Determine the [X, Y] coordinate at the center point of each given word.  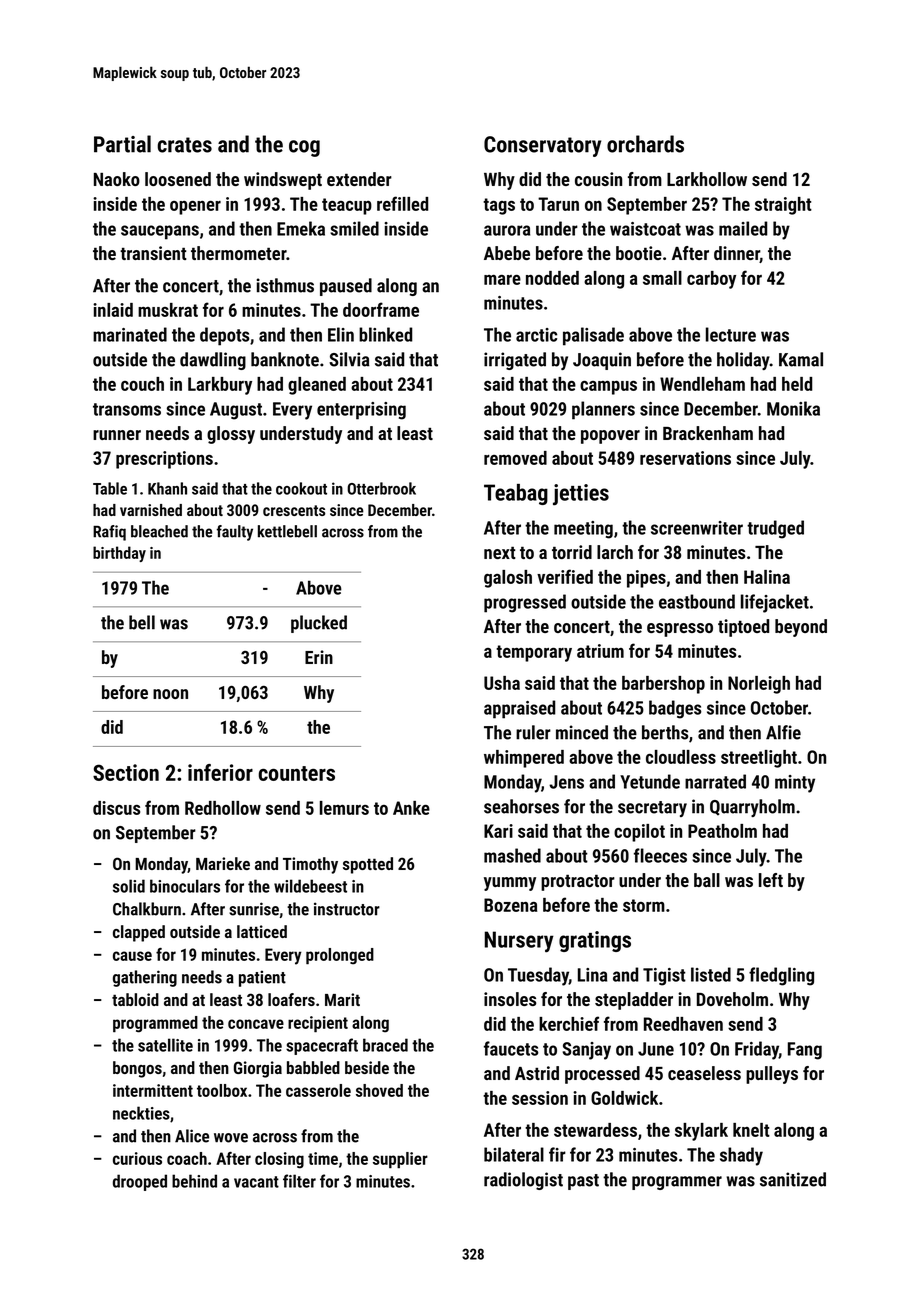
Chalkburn [147, 909]
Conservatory [542, 146]
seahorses [521, 806]
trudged [775, 529]
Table [110, 488]
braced [385, 1045]
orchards [645, 144]
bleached [159, 531]
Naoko [117, 179]
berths [665, 732]
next [500, 553]
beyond [801, 628]
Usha [502, 683]
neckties [141, 1113]
